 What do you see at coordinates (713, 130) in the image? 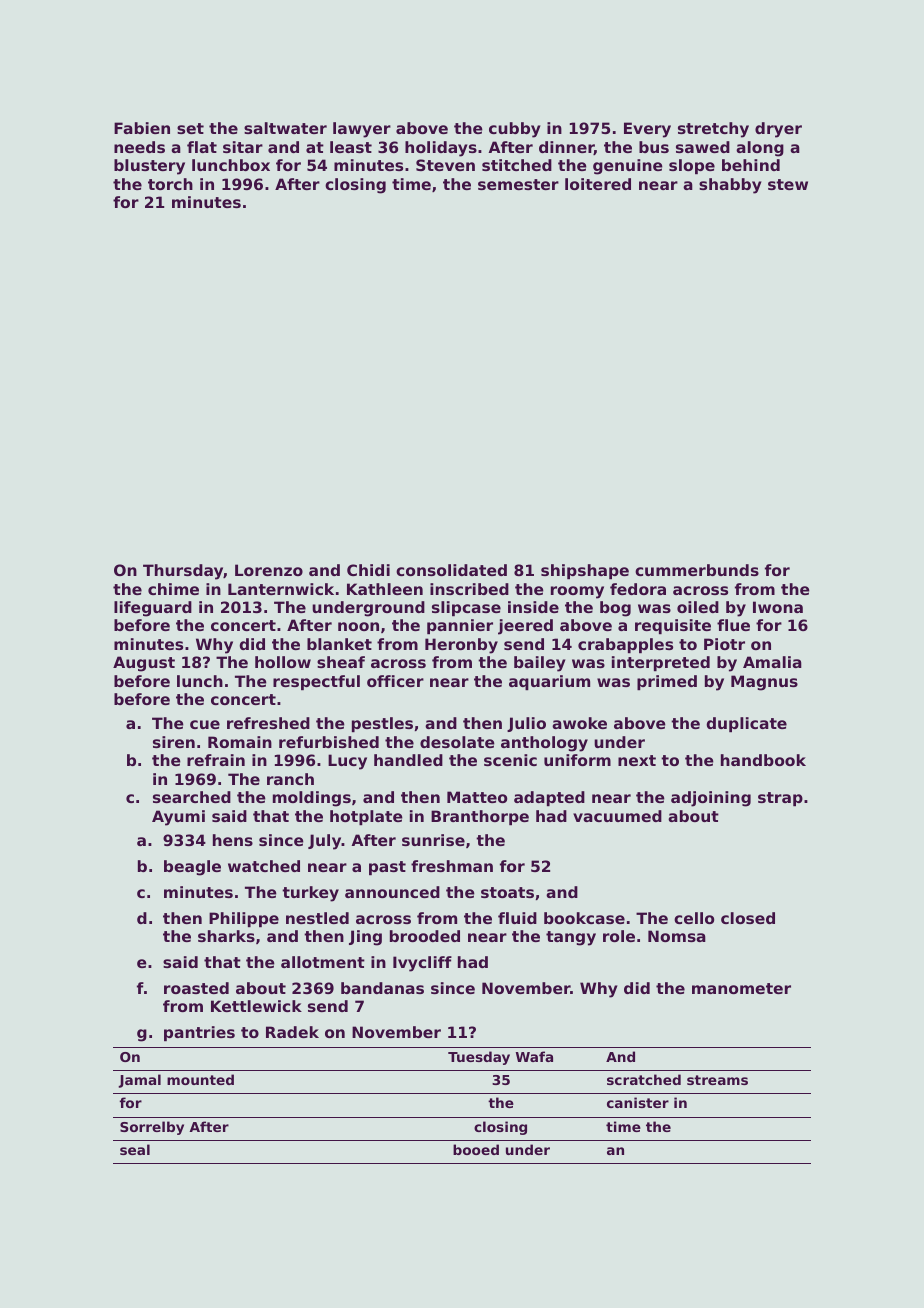
I see `stretchy` at bounding box center [713, 130].
